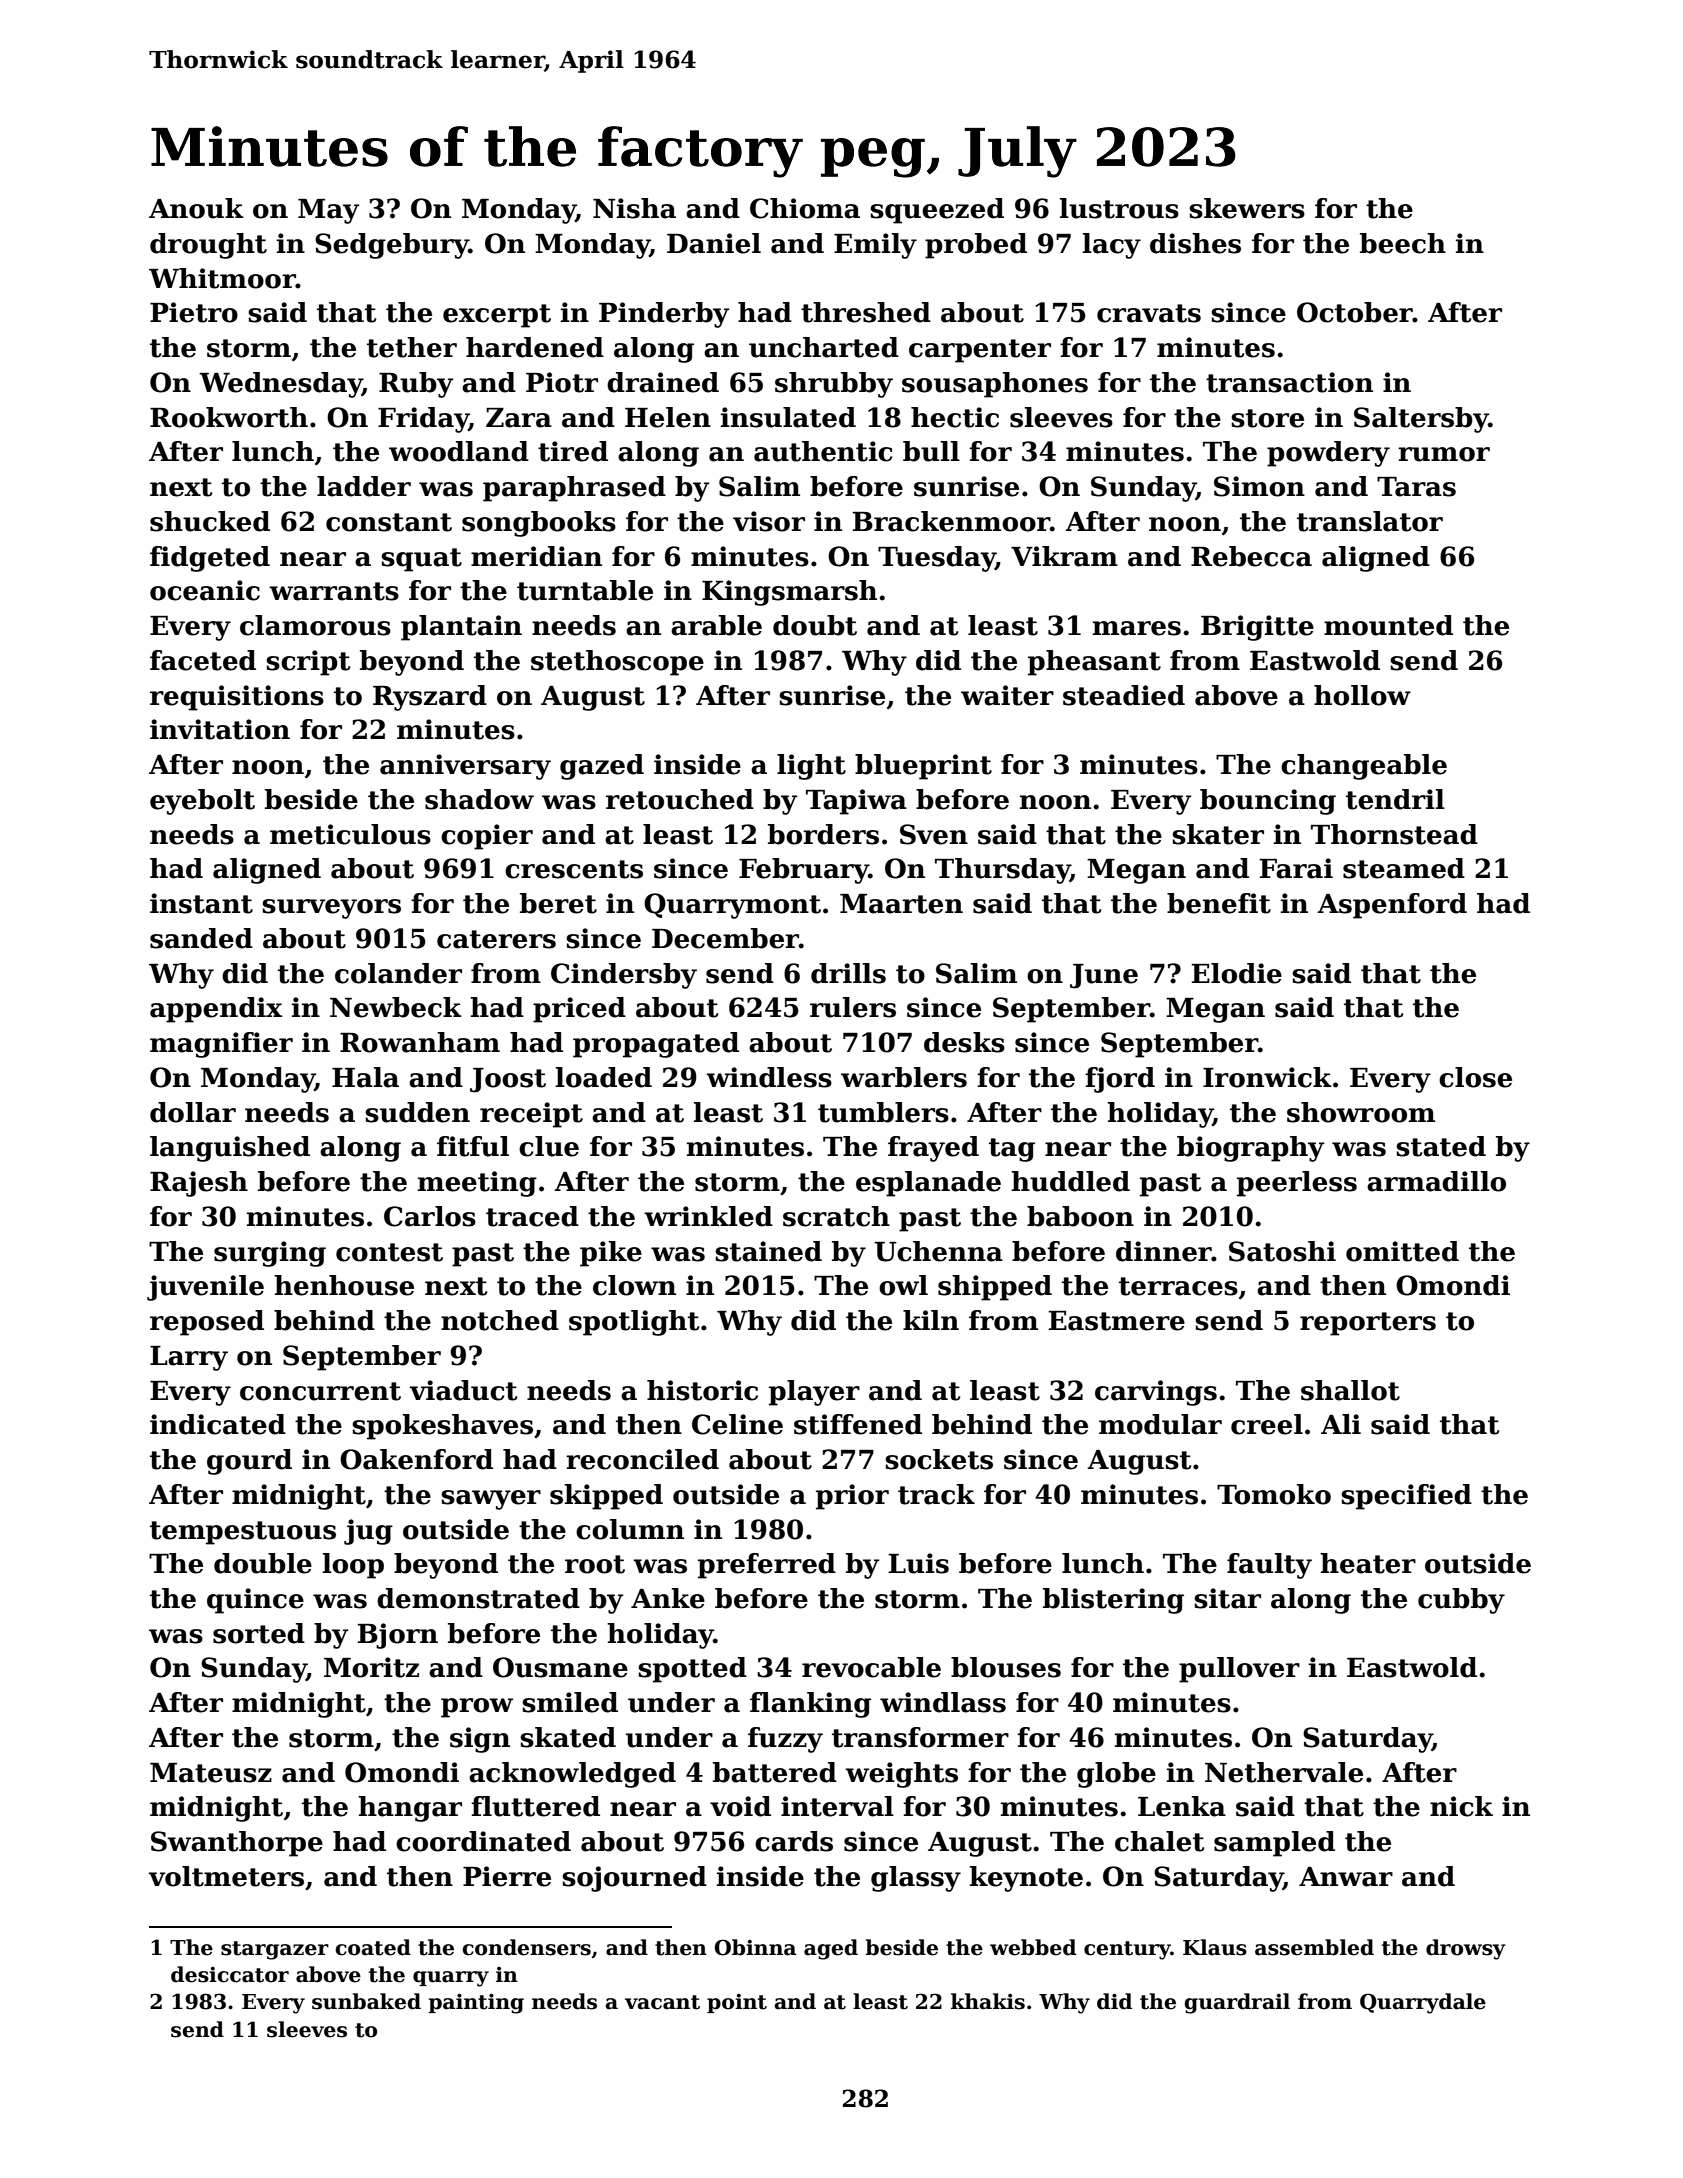 The height and width of the screenshot is (2178, 1683). What do you see at coordinates (1237, 2003) in the screenshot?
I see `guardrail` at bounding box center [1237, 2003].
